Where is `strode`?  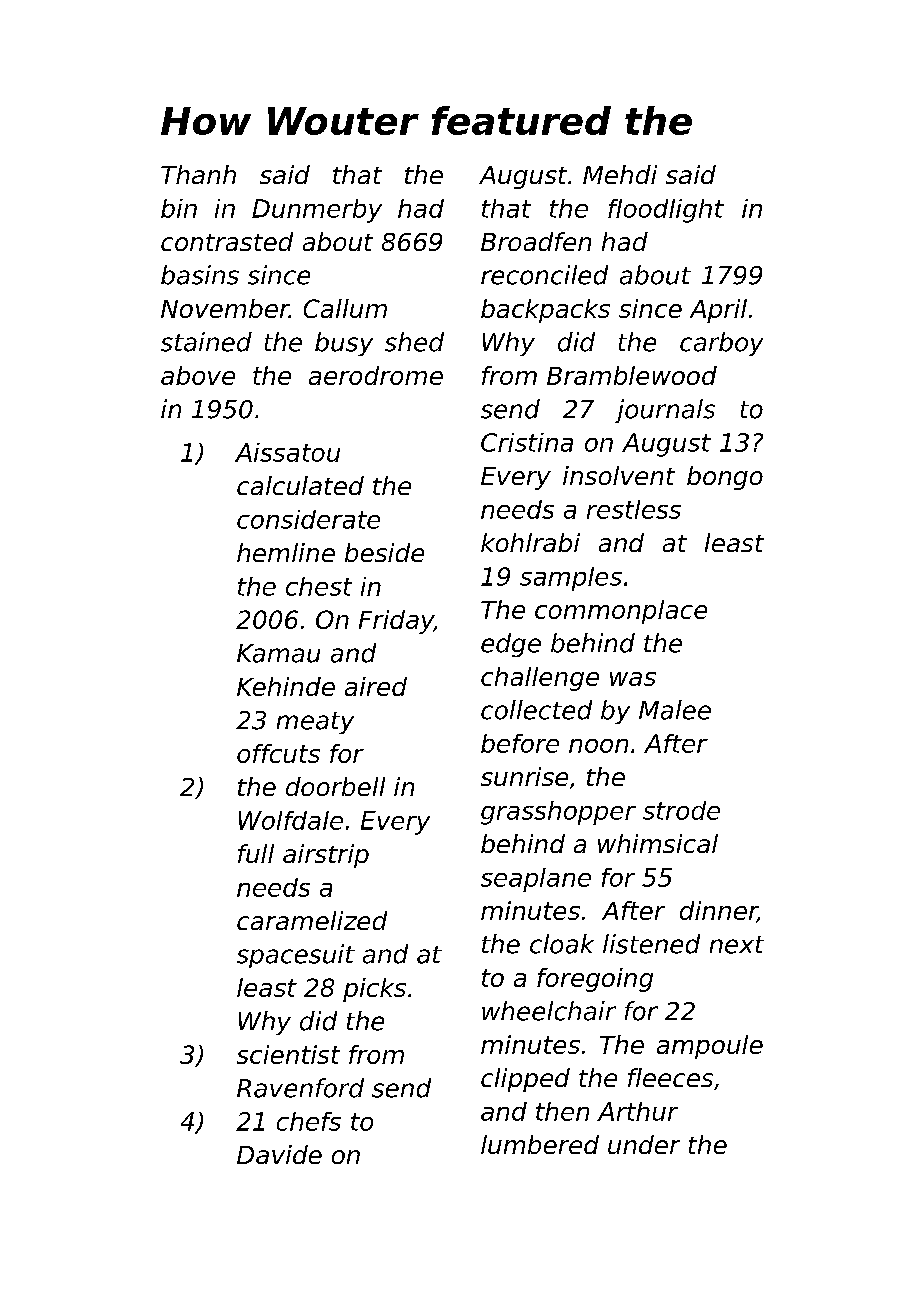
strode is located at coordinates (681, 810).
